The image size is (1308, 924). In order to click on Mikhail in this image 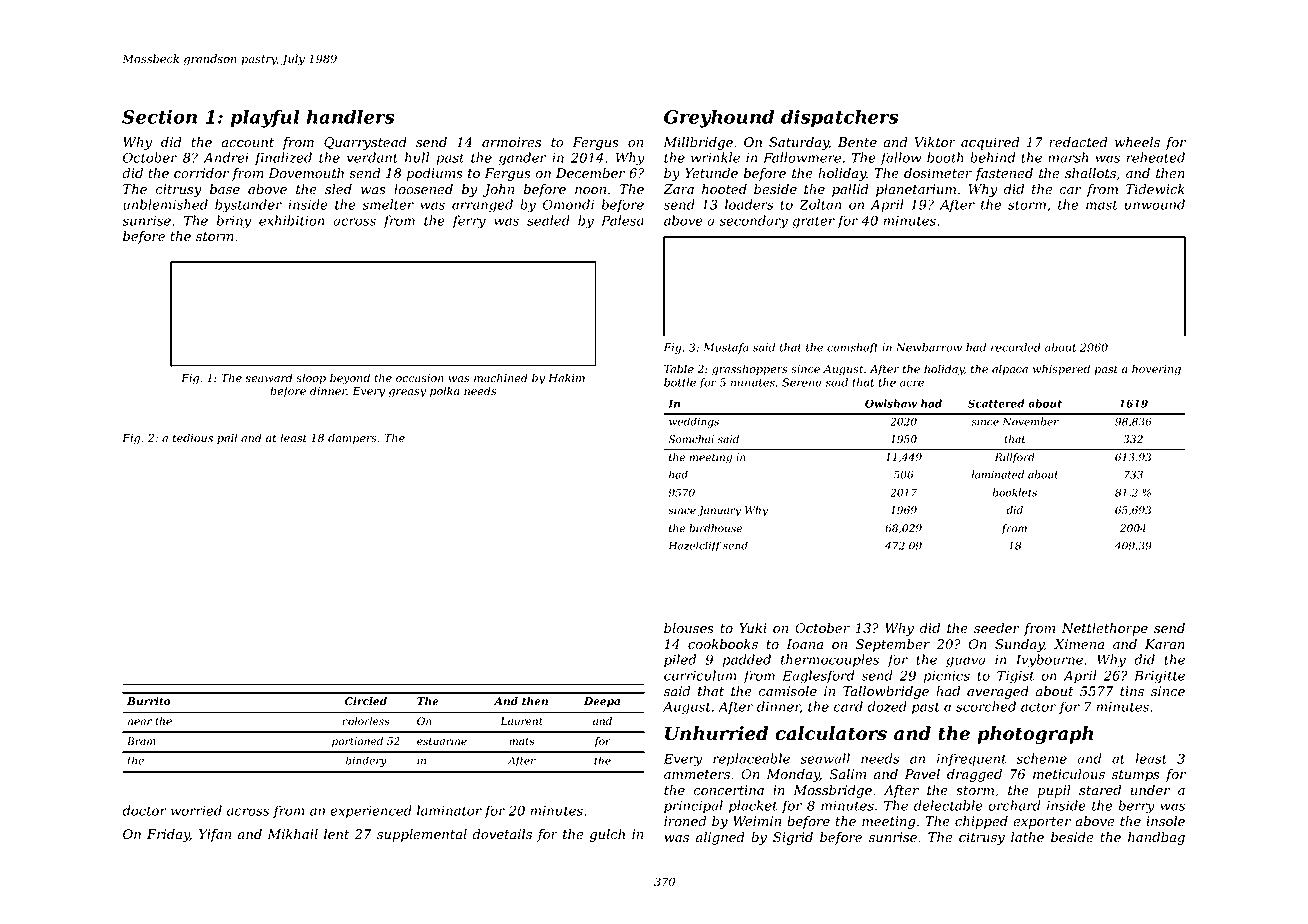, I will do `click(292, 834)`.
